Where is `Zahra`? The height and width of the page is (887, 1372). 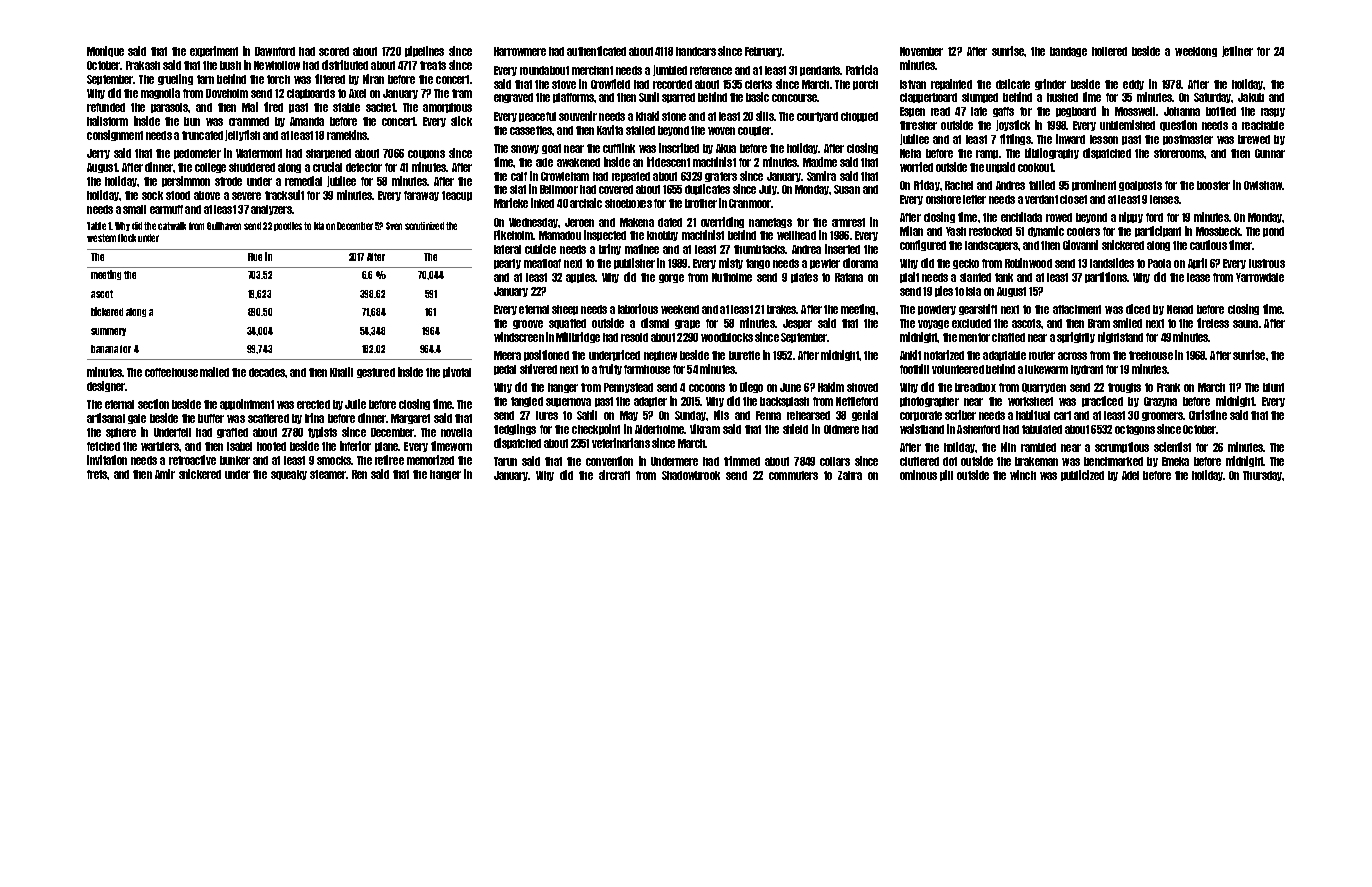
Zahra is located at coordinates (850, 475).
